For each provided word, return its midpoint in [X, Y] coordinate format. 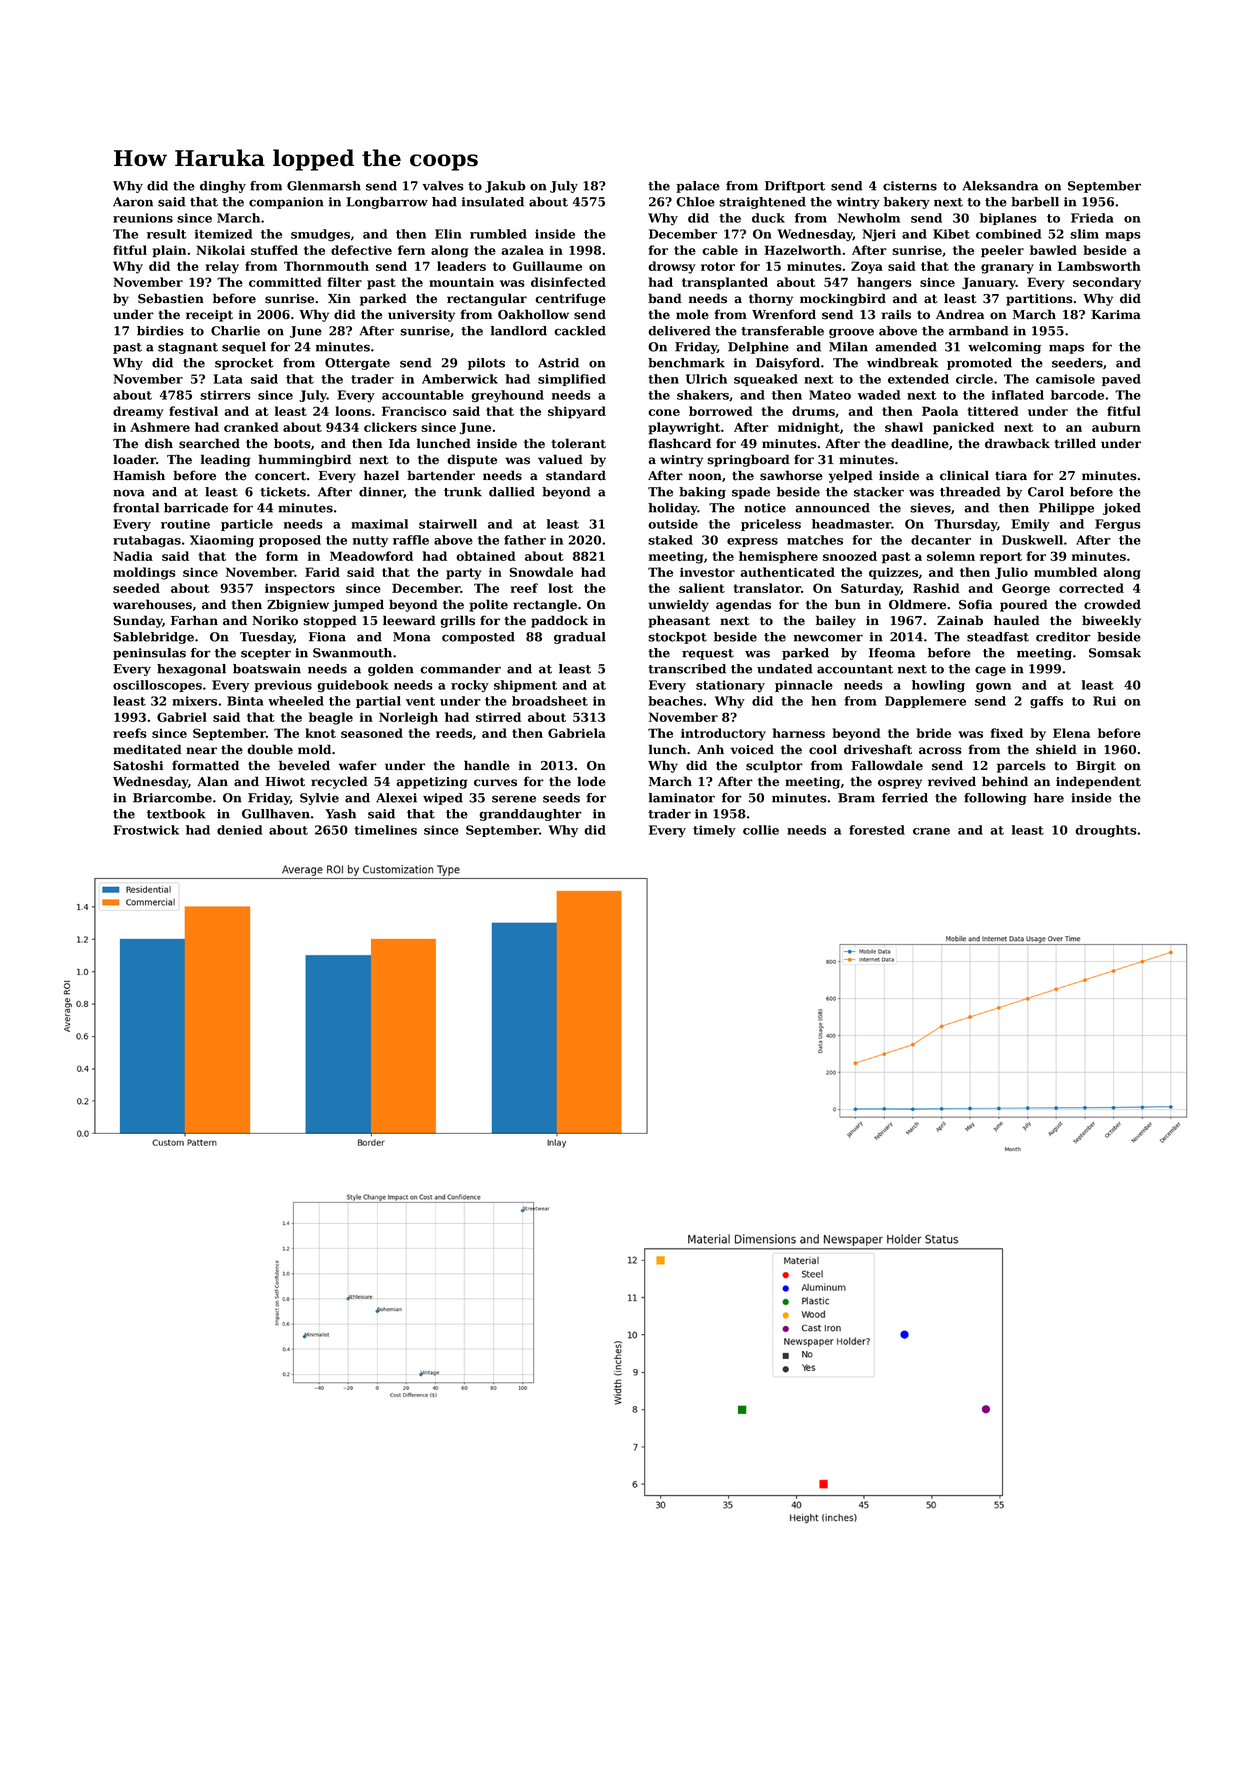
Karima [1116, 315]
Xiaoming [222, 541]
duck [768, 218]
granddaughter [530, 815]
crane [931, 831]
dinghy [223, 187]
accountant [855, 669]
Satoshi [138, 765]
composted [478, 638]
